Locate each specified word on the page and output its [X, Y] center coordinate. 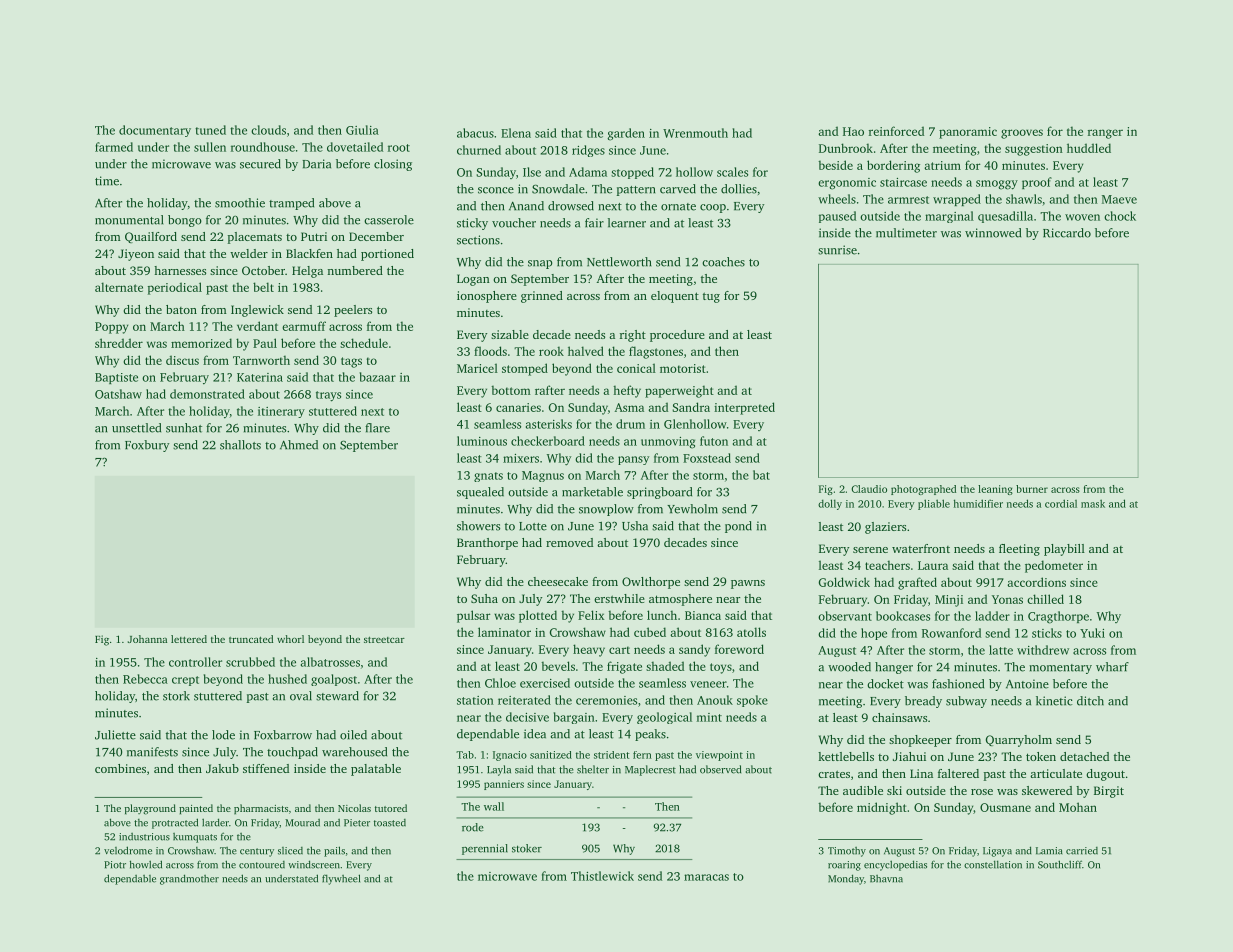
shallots [240, 445]
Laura [933, 565]
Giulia [362, 130]
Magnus [543, 476]
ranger [1105, 134]
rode [473, 827]
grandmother [189, 879]
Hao [853, 131]
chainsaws [899, 717]
